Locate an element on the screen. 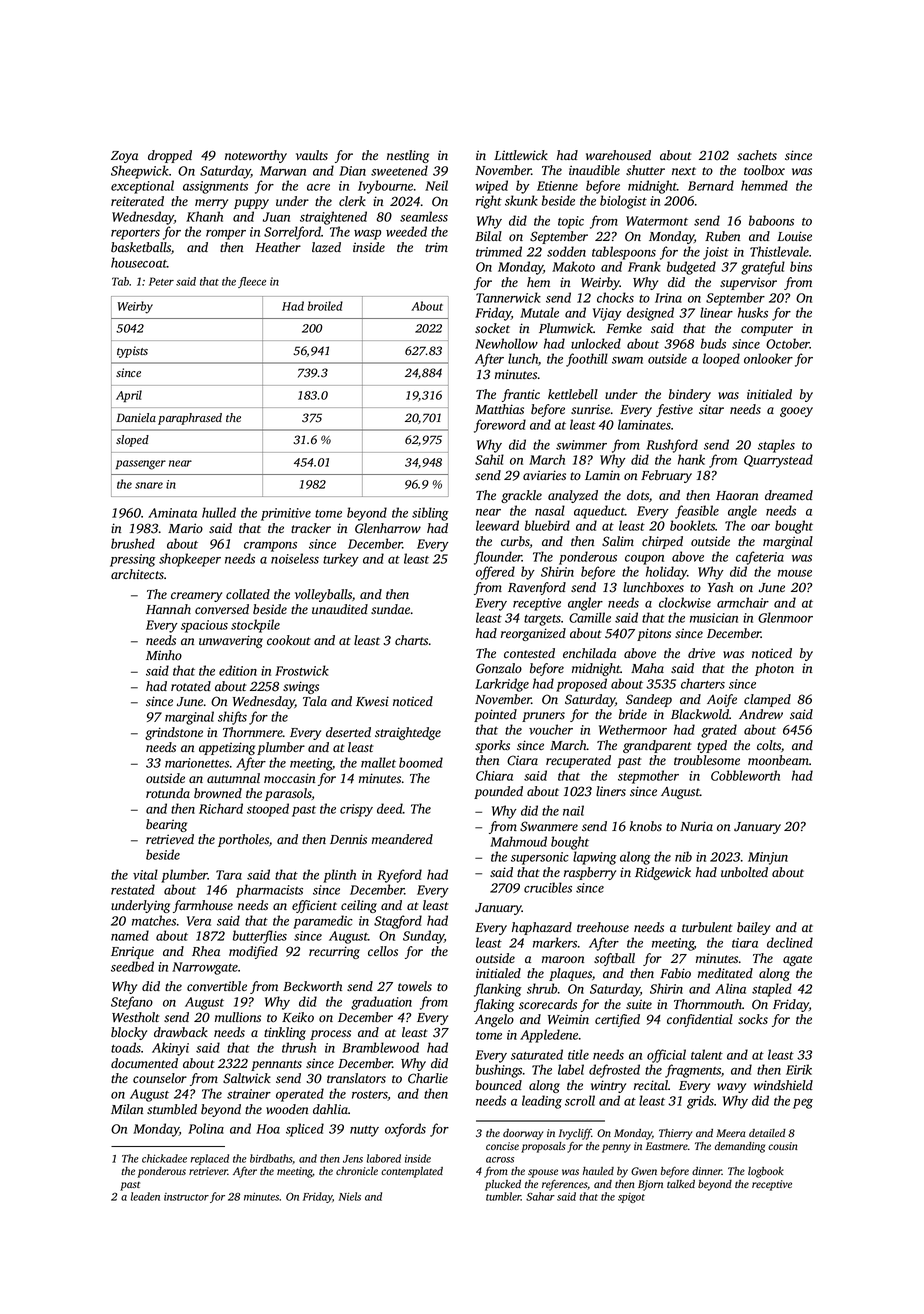 This screenshot has width=924, height=1314. Mahmoud is located at coordinates (518, 841).
